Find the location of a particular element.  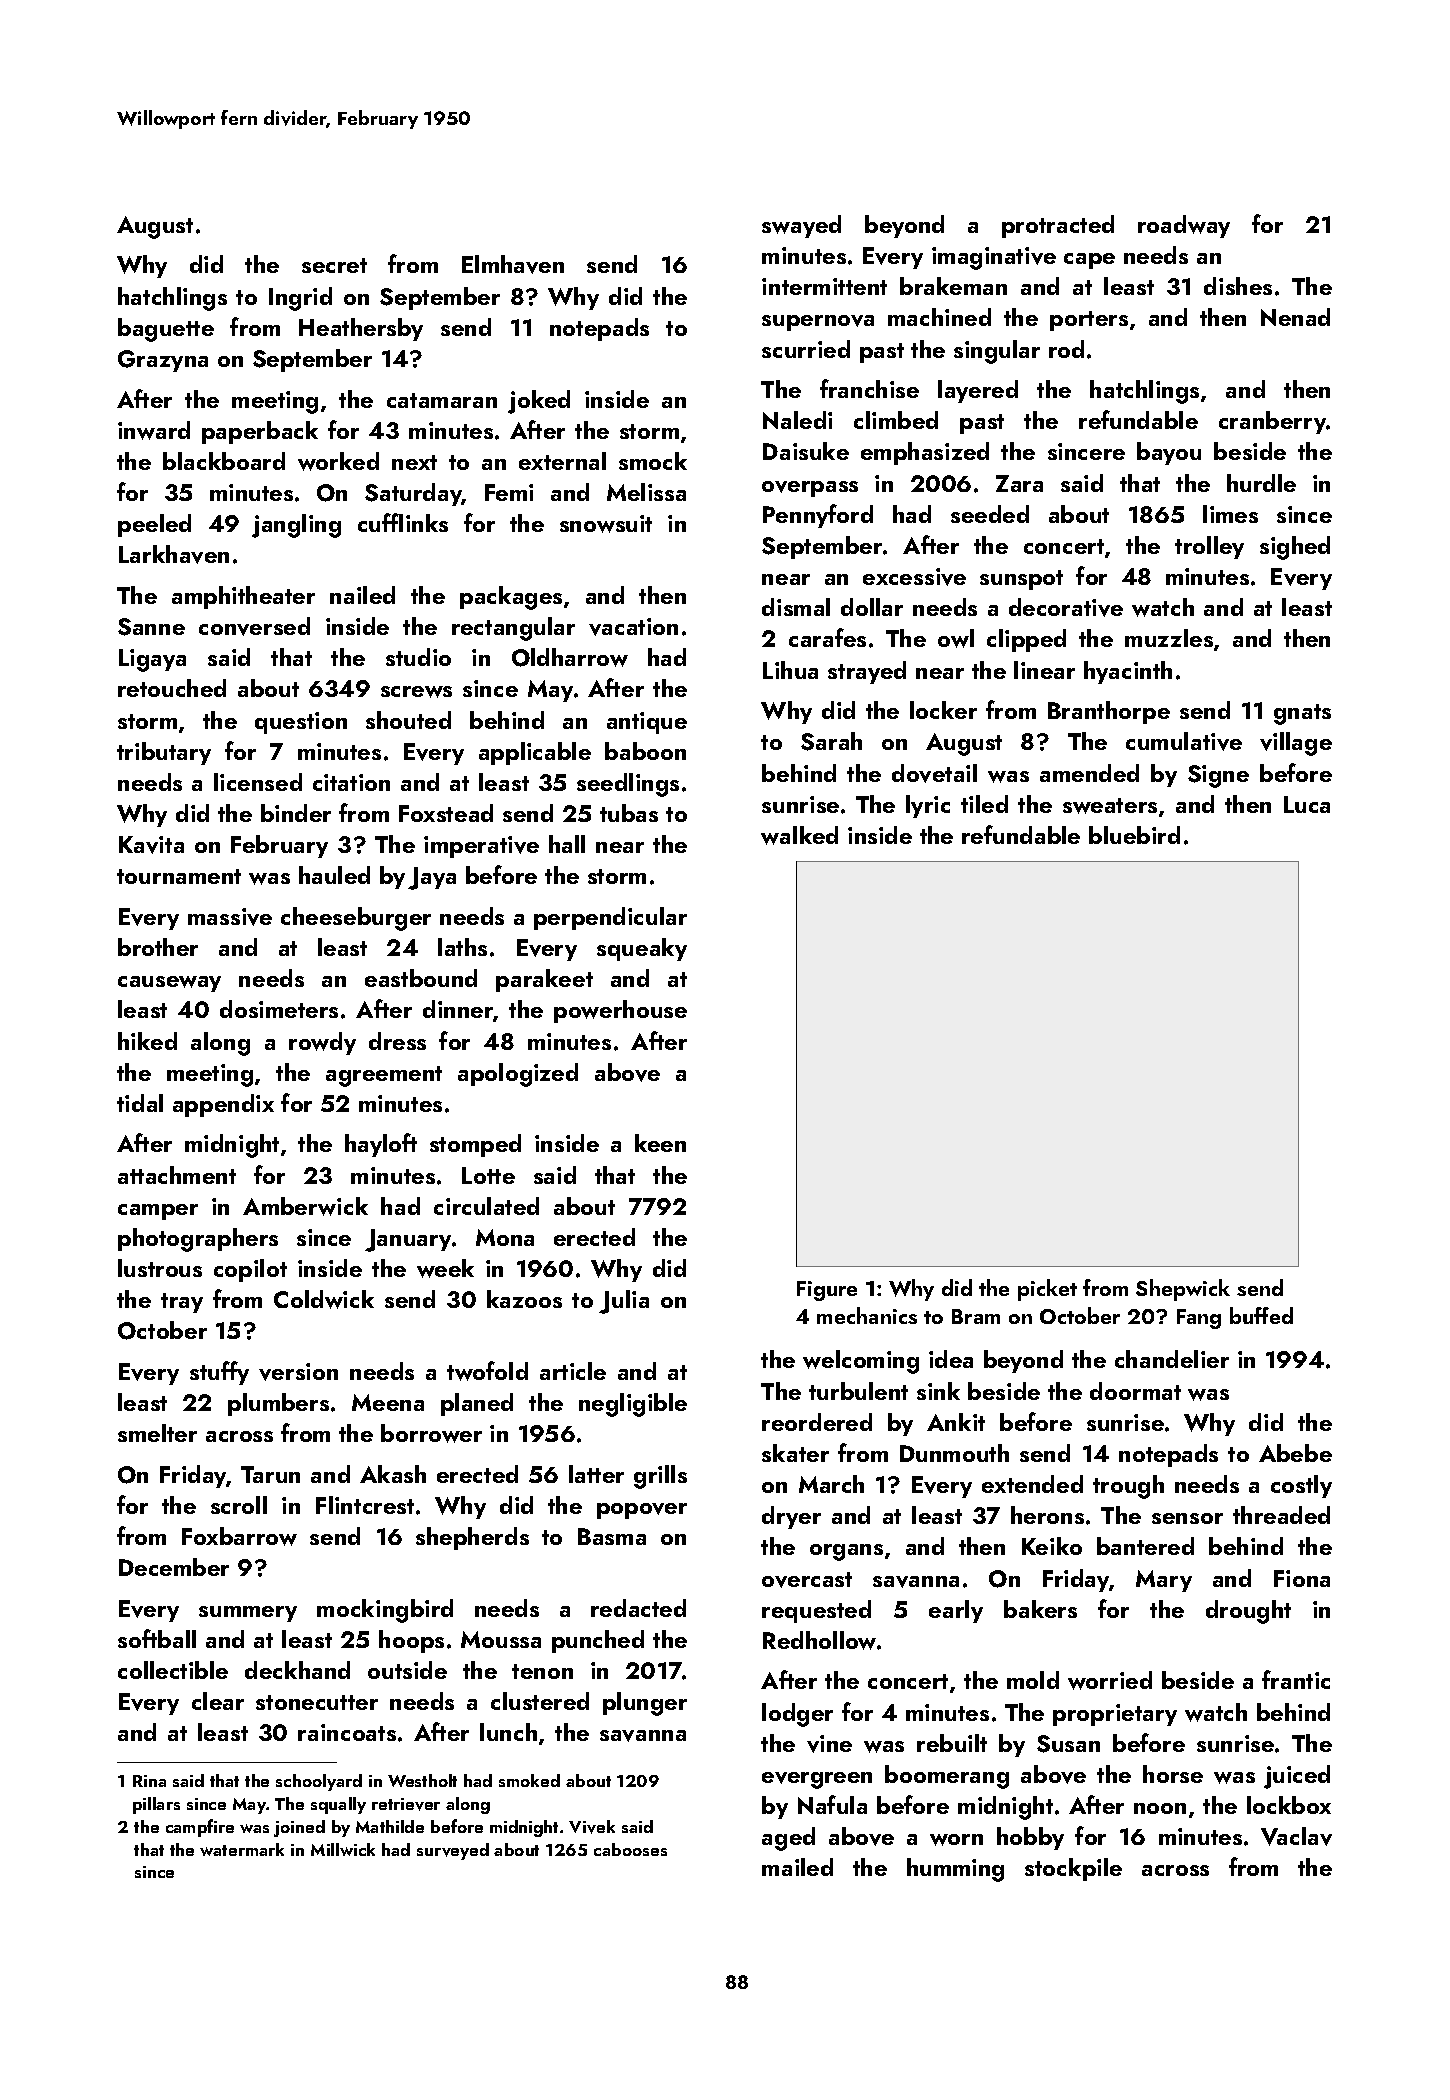

Akash is located at coordinates (393, 1474).
